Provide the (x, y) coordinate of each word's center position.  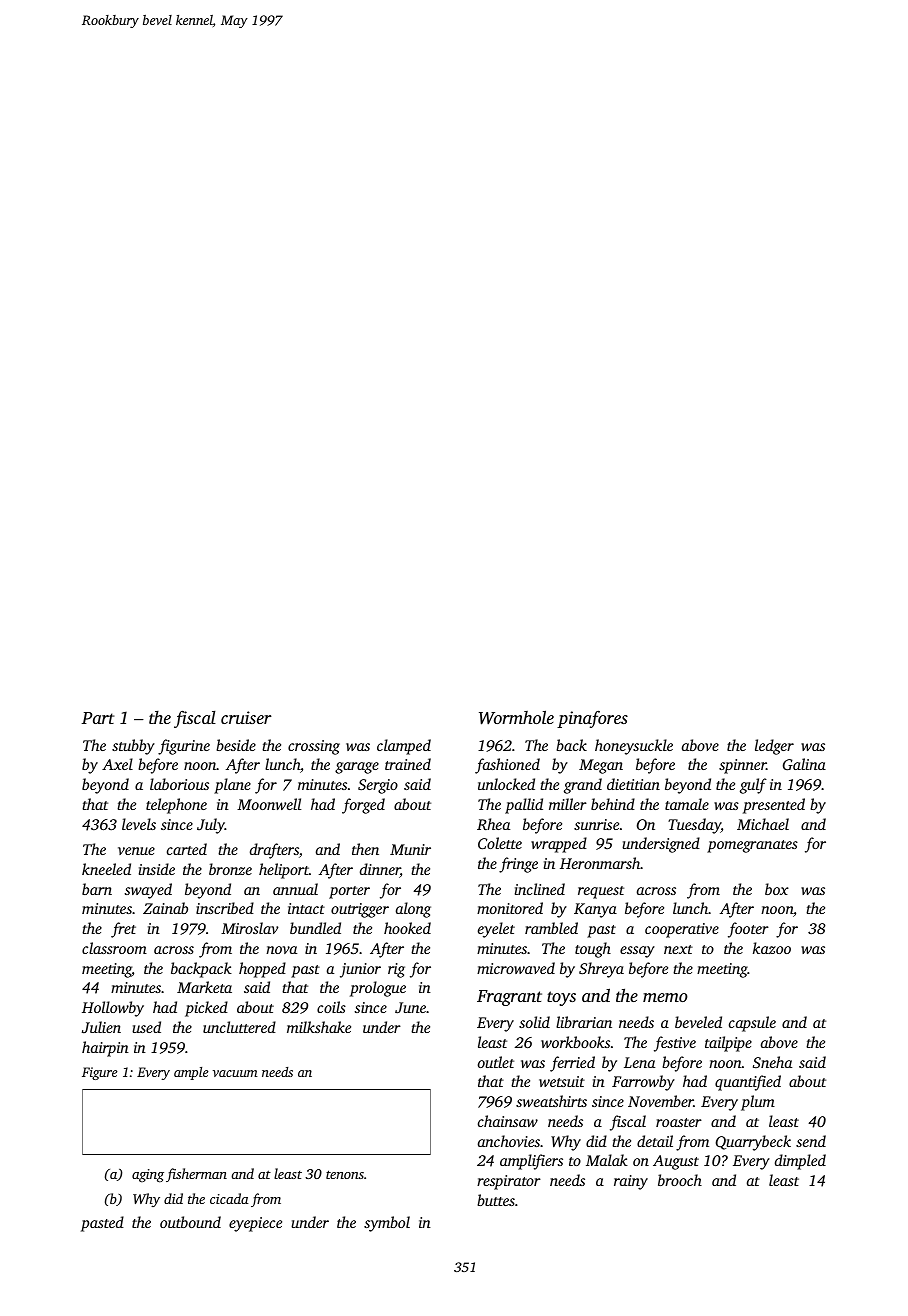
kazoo (772, 948)
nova (281, 950)
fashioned (507, 766)
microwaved (516, 968)
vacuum (235, 1073)
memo (665, 997)
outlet (496, 1062)
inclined (540, 889)
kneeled (106, 869)
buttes (496, 1200)
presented (774, 806)
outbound (190, 1222)
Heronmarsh (600, 863)
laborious (179, 784)
